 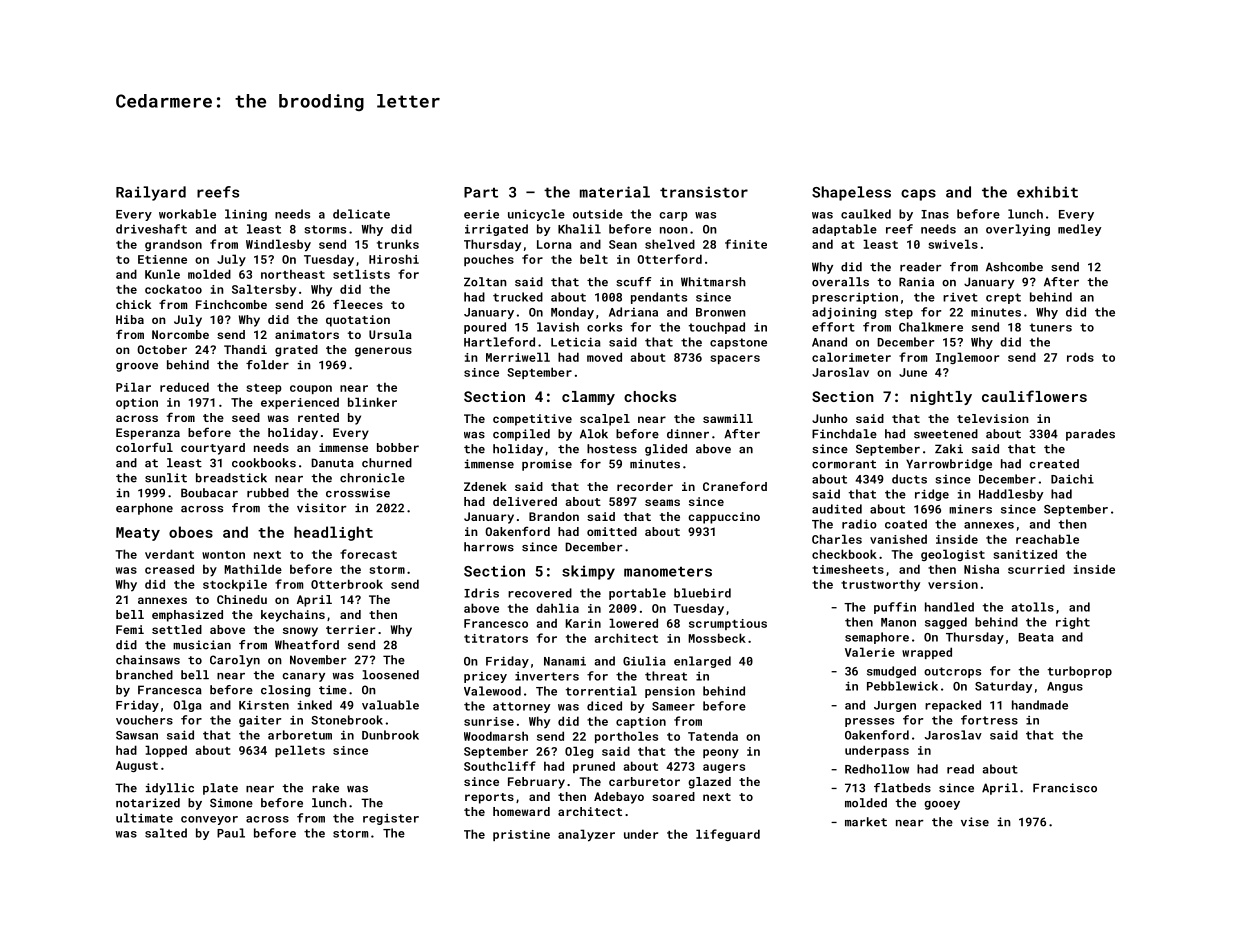 What do you see at coordinates (588, 398) in the document?
I see `clammy` at bounding box center [588, 398].
